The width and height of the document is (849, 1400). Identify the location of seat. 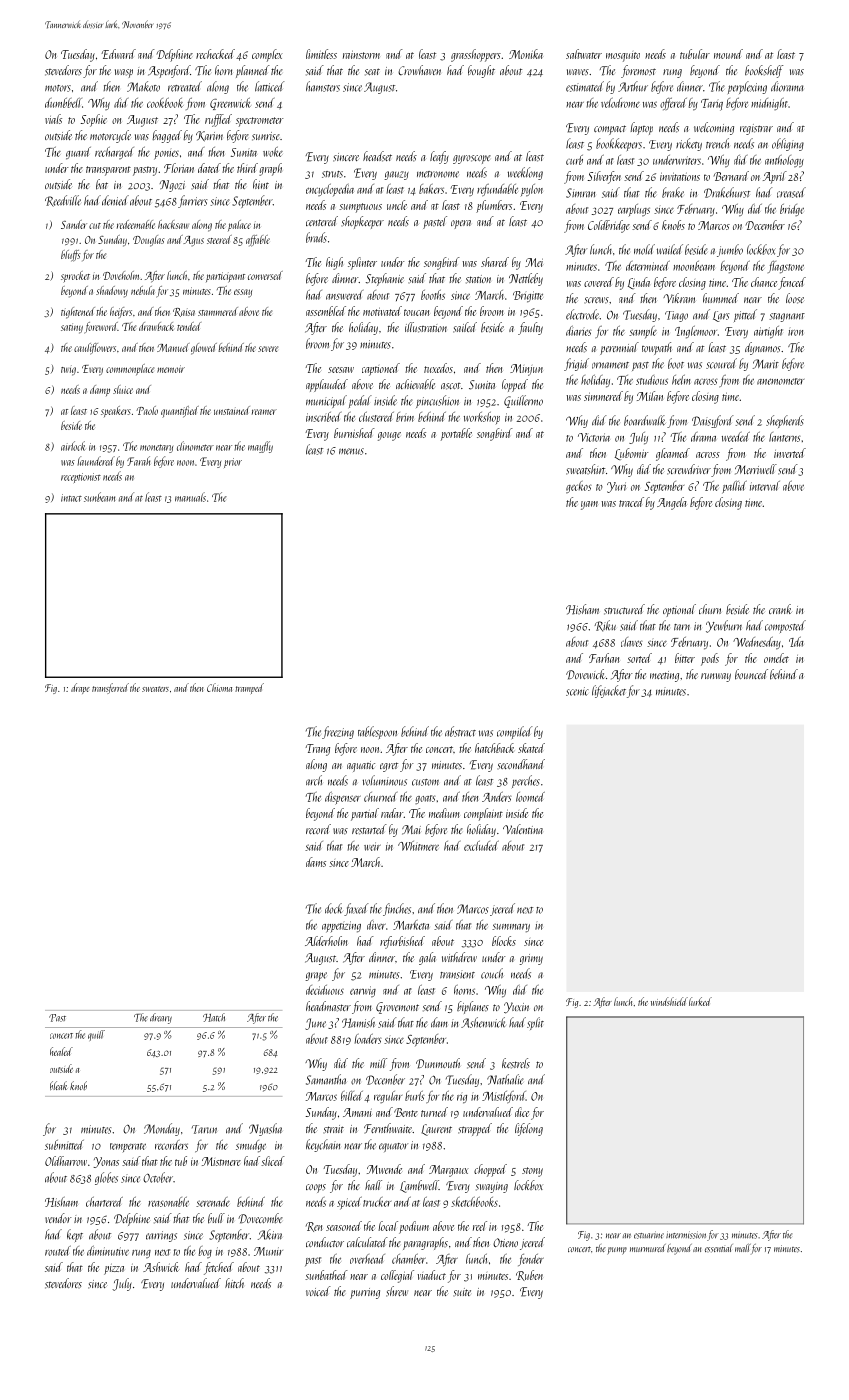
(372, 72).
